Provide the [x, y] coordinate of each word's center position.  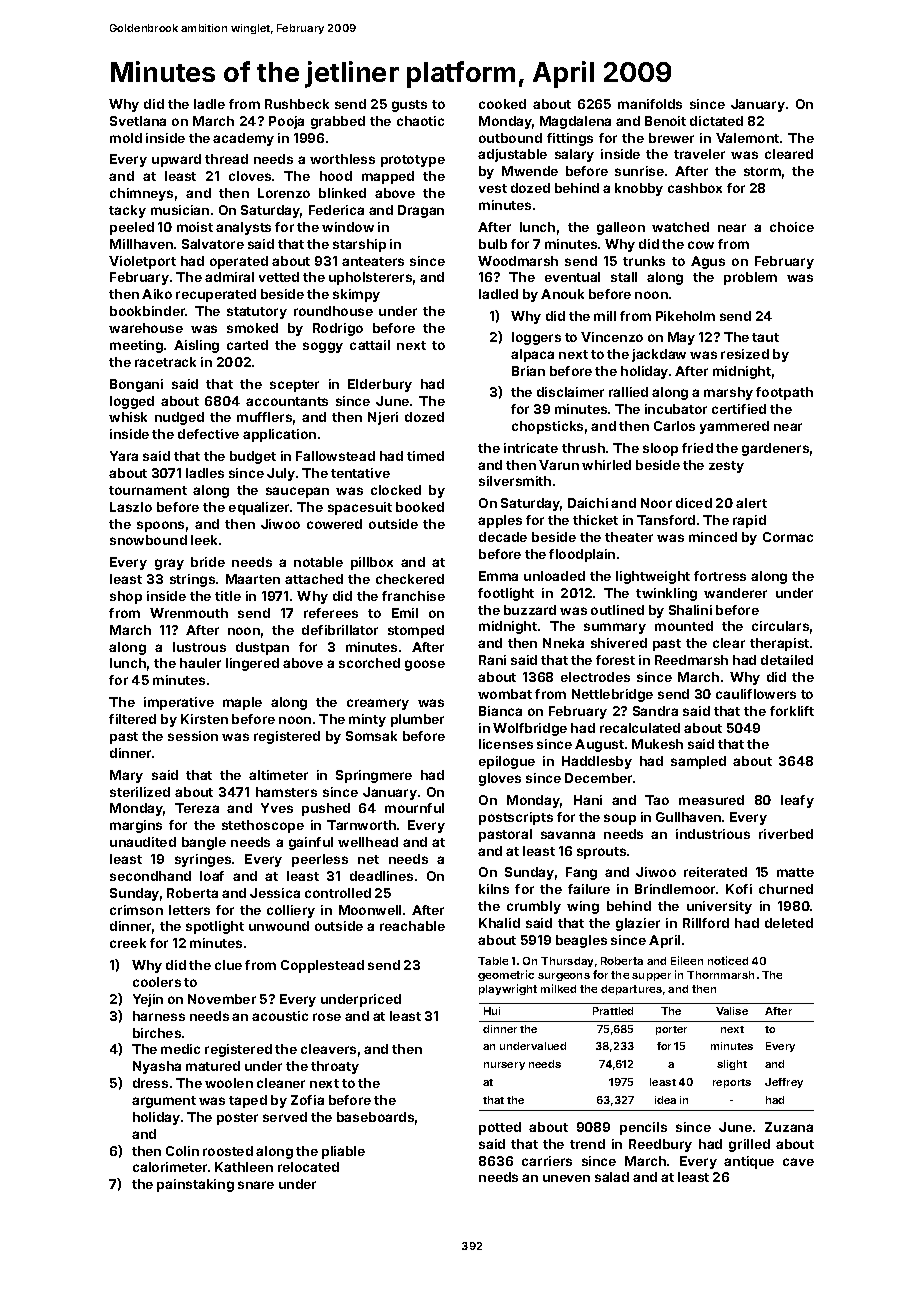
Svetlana [138, 121]
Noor [656, 503]
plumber [417, 720]
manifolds [650, 104]
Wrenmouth [189, 613]
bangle [204, 843]
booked [420, 507]
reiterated [715, 872]
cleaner [281, 1083]
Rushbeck [297, 104]
